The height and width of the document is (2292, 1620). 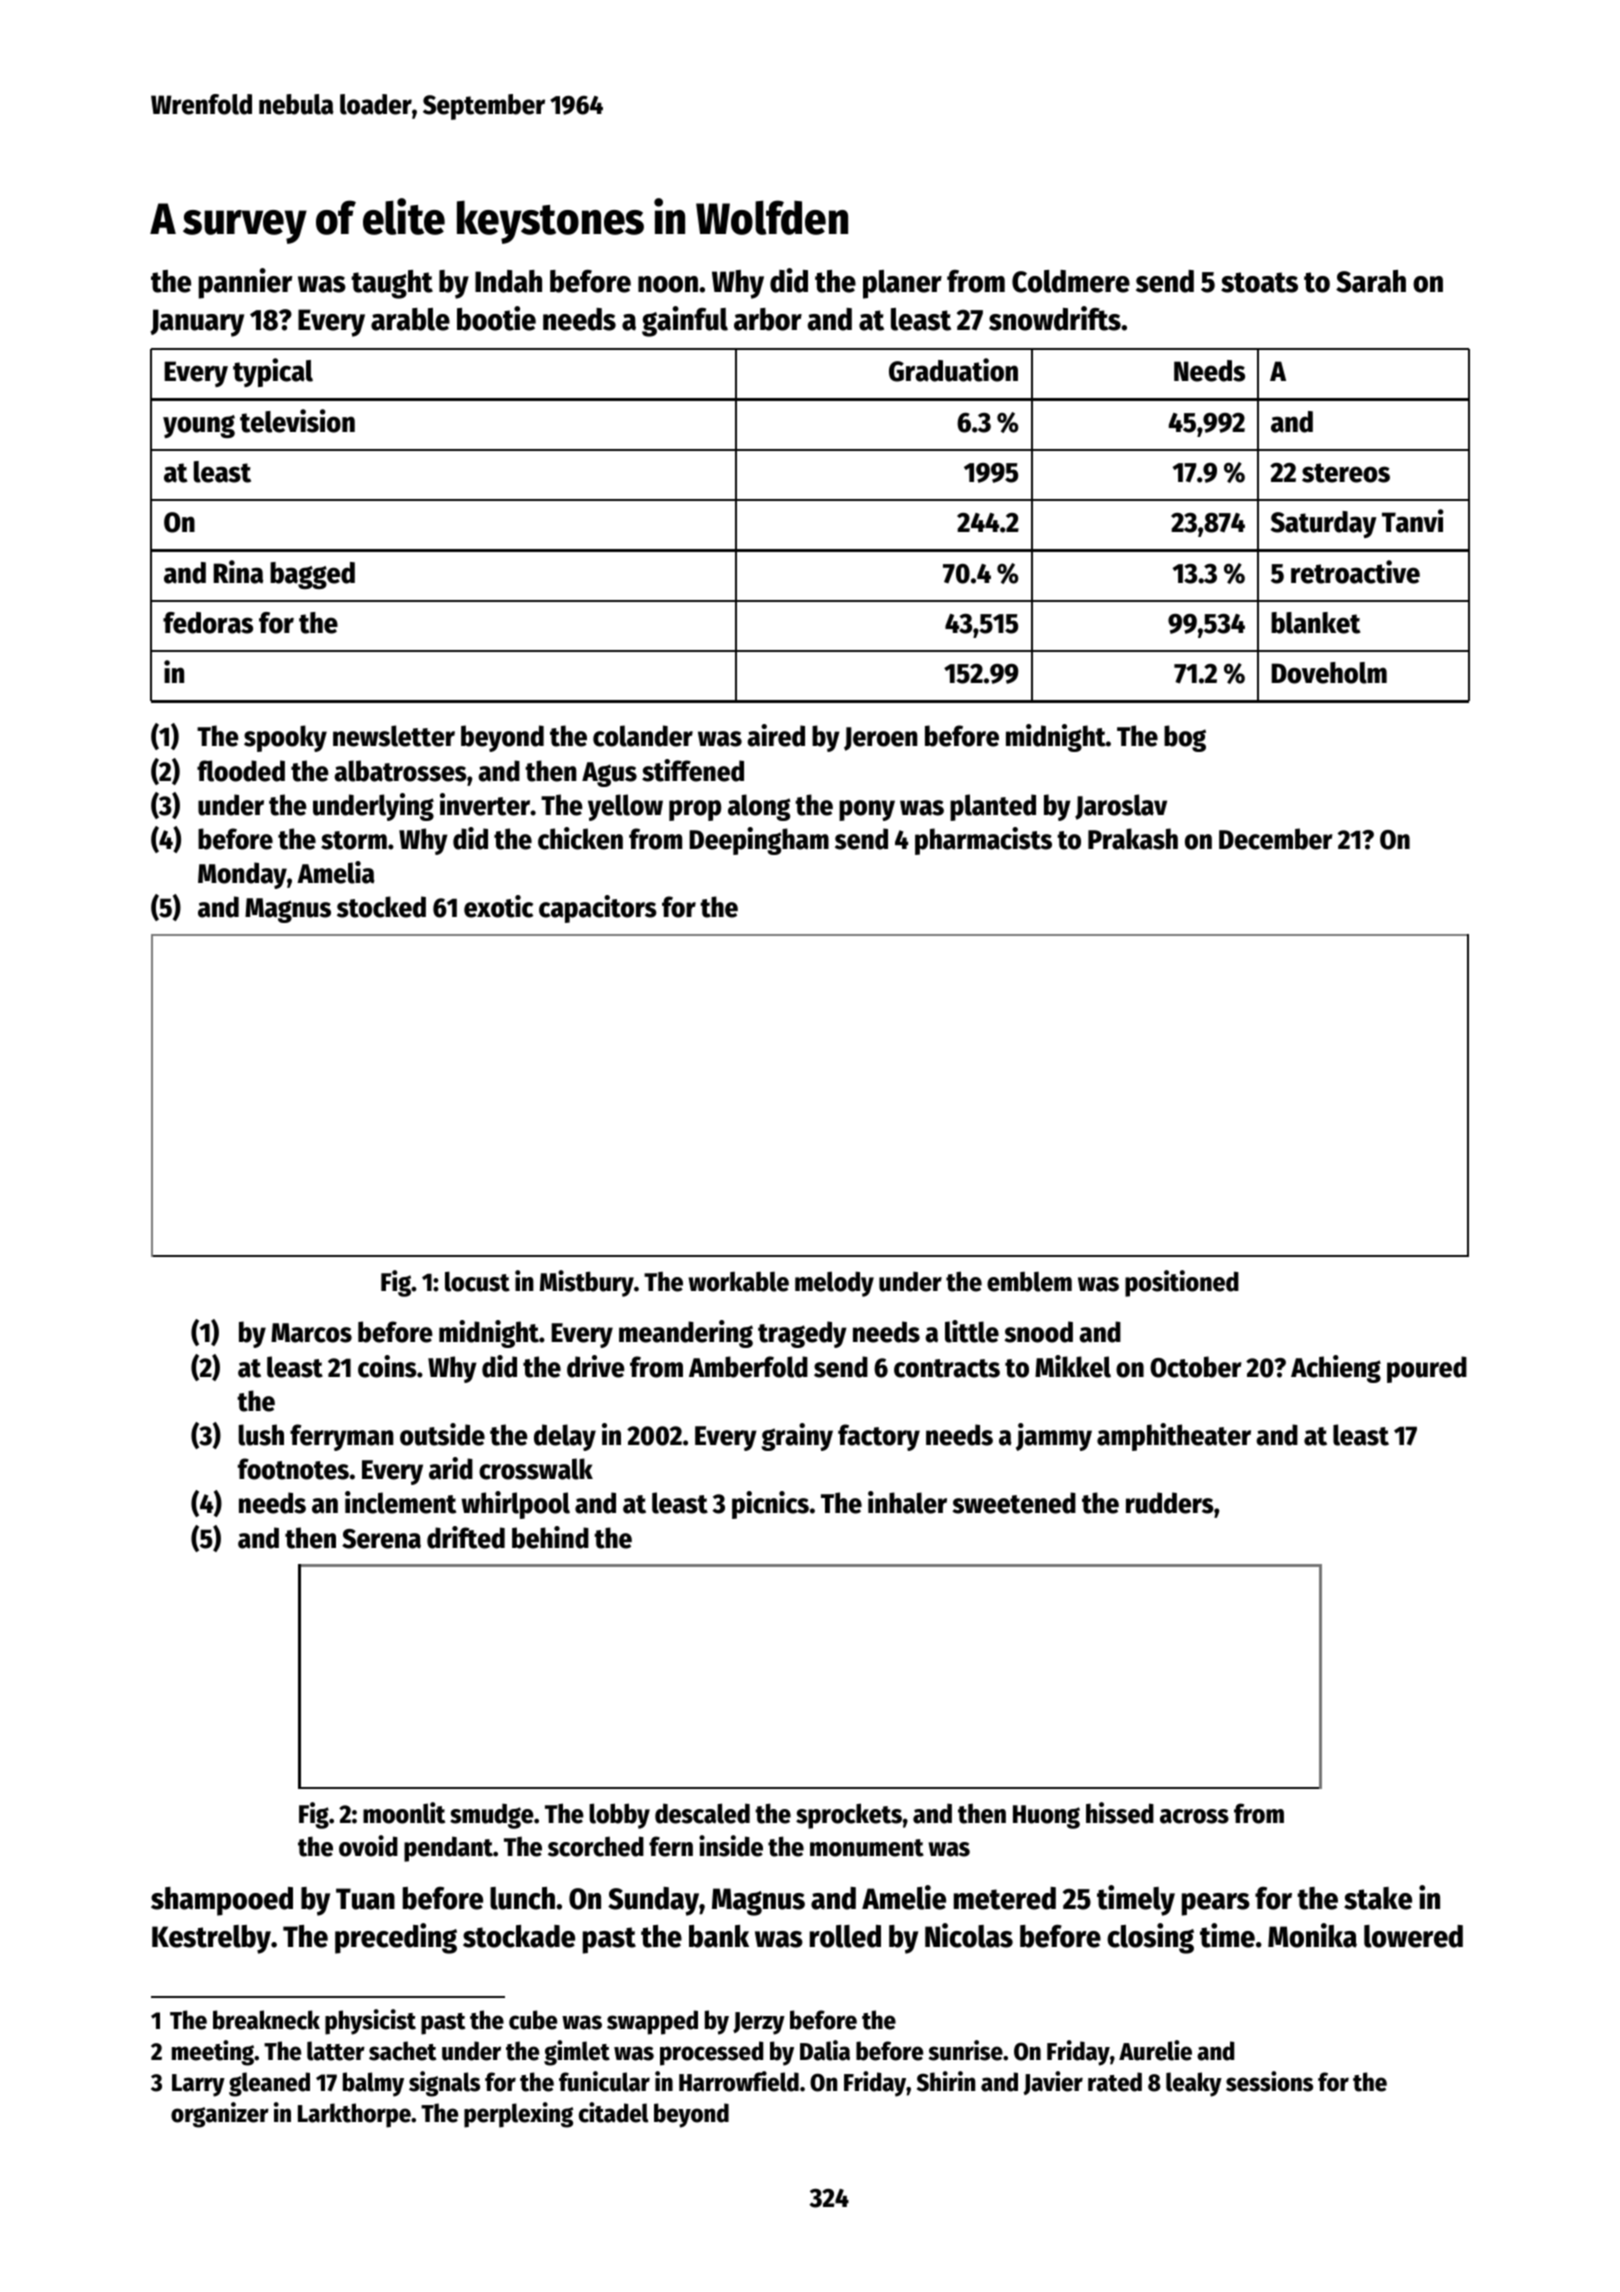 I want to click on melody, so click(x=834, y=1284).
